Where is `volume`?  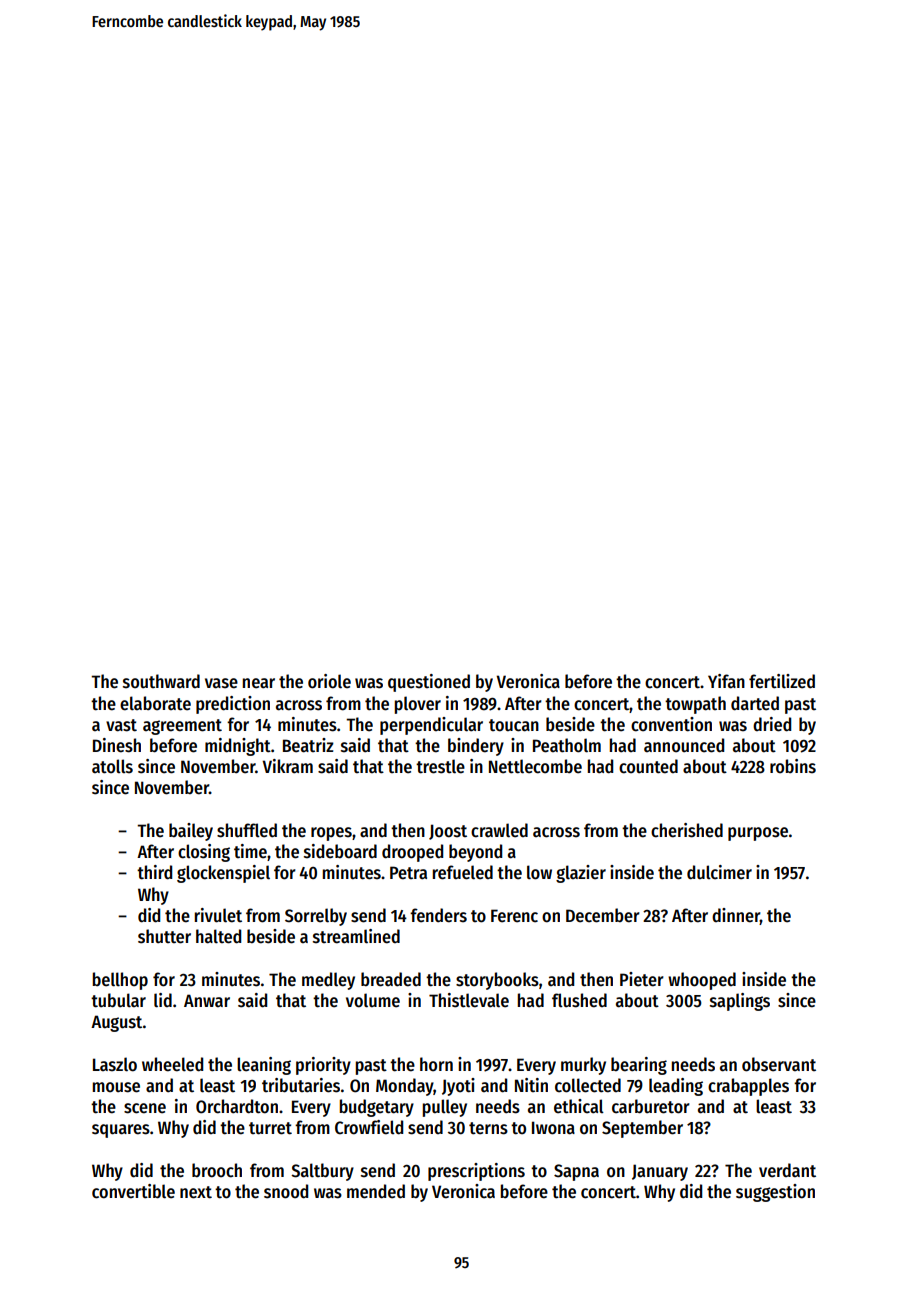
volume is located at coordinates (373, 1000).
